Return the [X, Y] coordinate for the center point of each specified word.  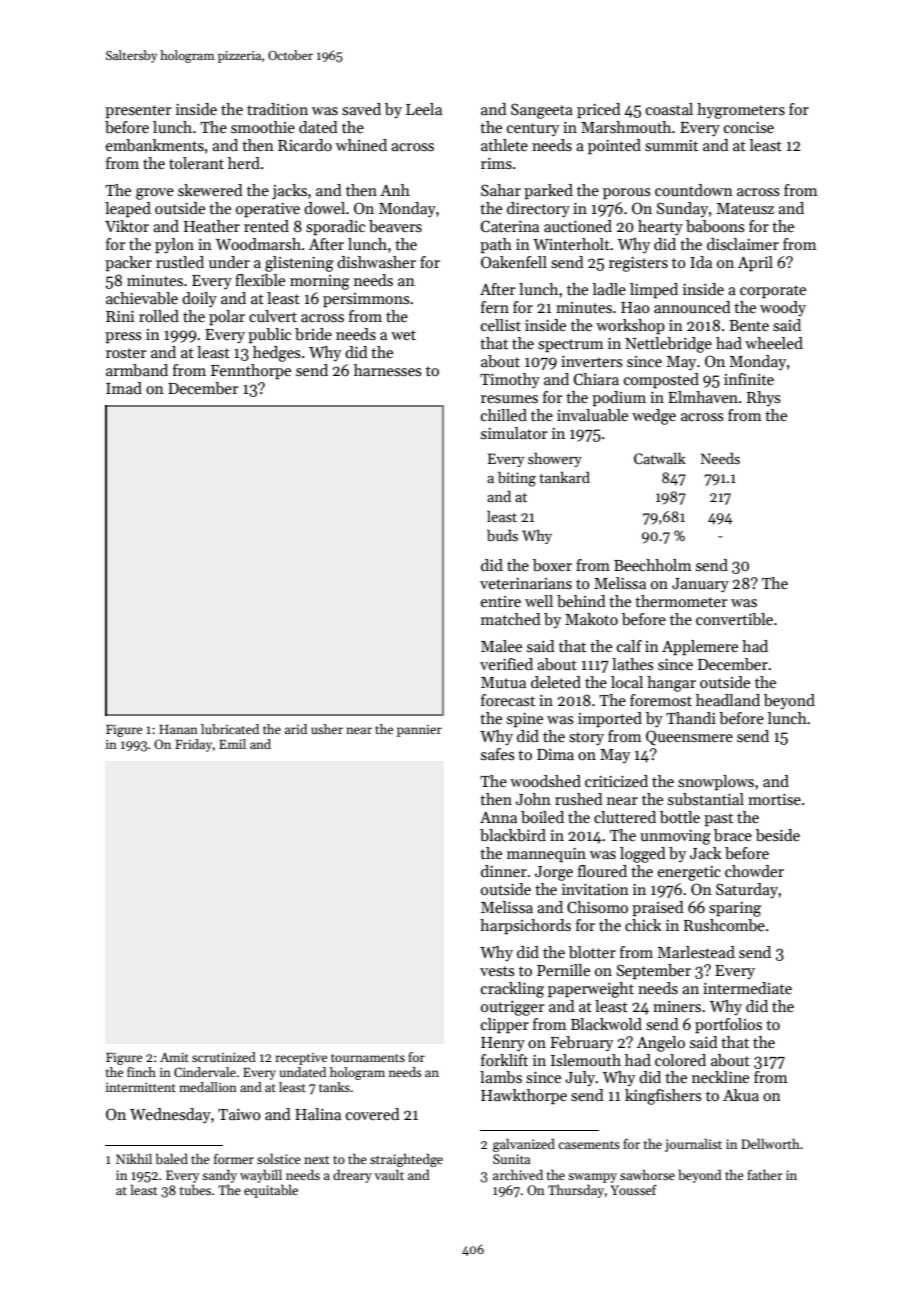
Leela [424, 109]
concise [749, 128]
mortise [774, 799]
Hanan [178, 729]
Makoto [591, 619]
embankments [155, 145]
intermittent [141, 1087]
